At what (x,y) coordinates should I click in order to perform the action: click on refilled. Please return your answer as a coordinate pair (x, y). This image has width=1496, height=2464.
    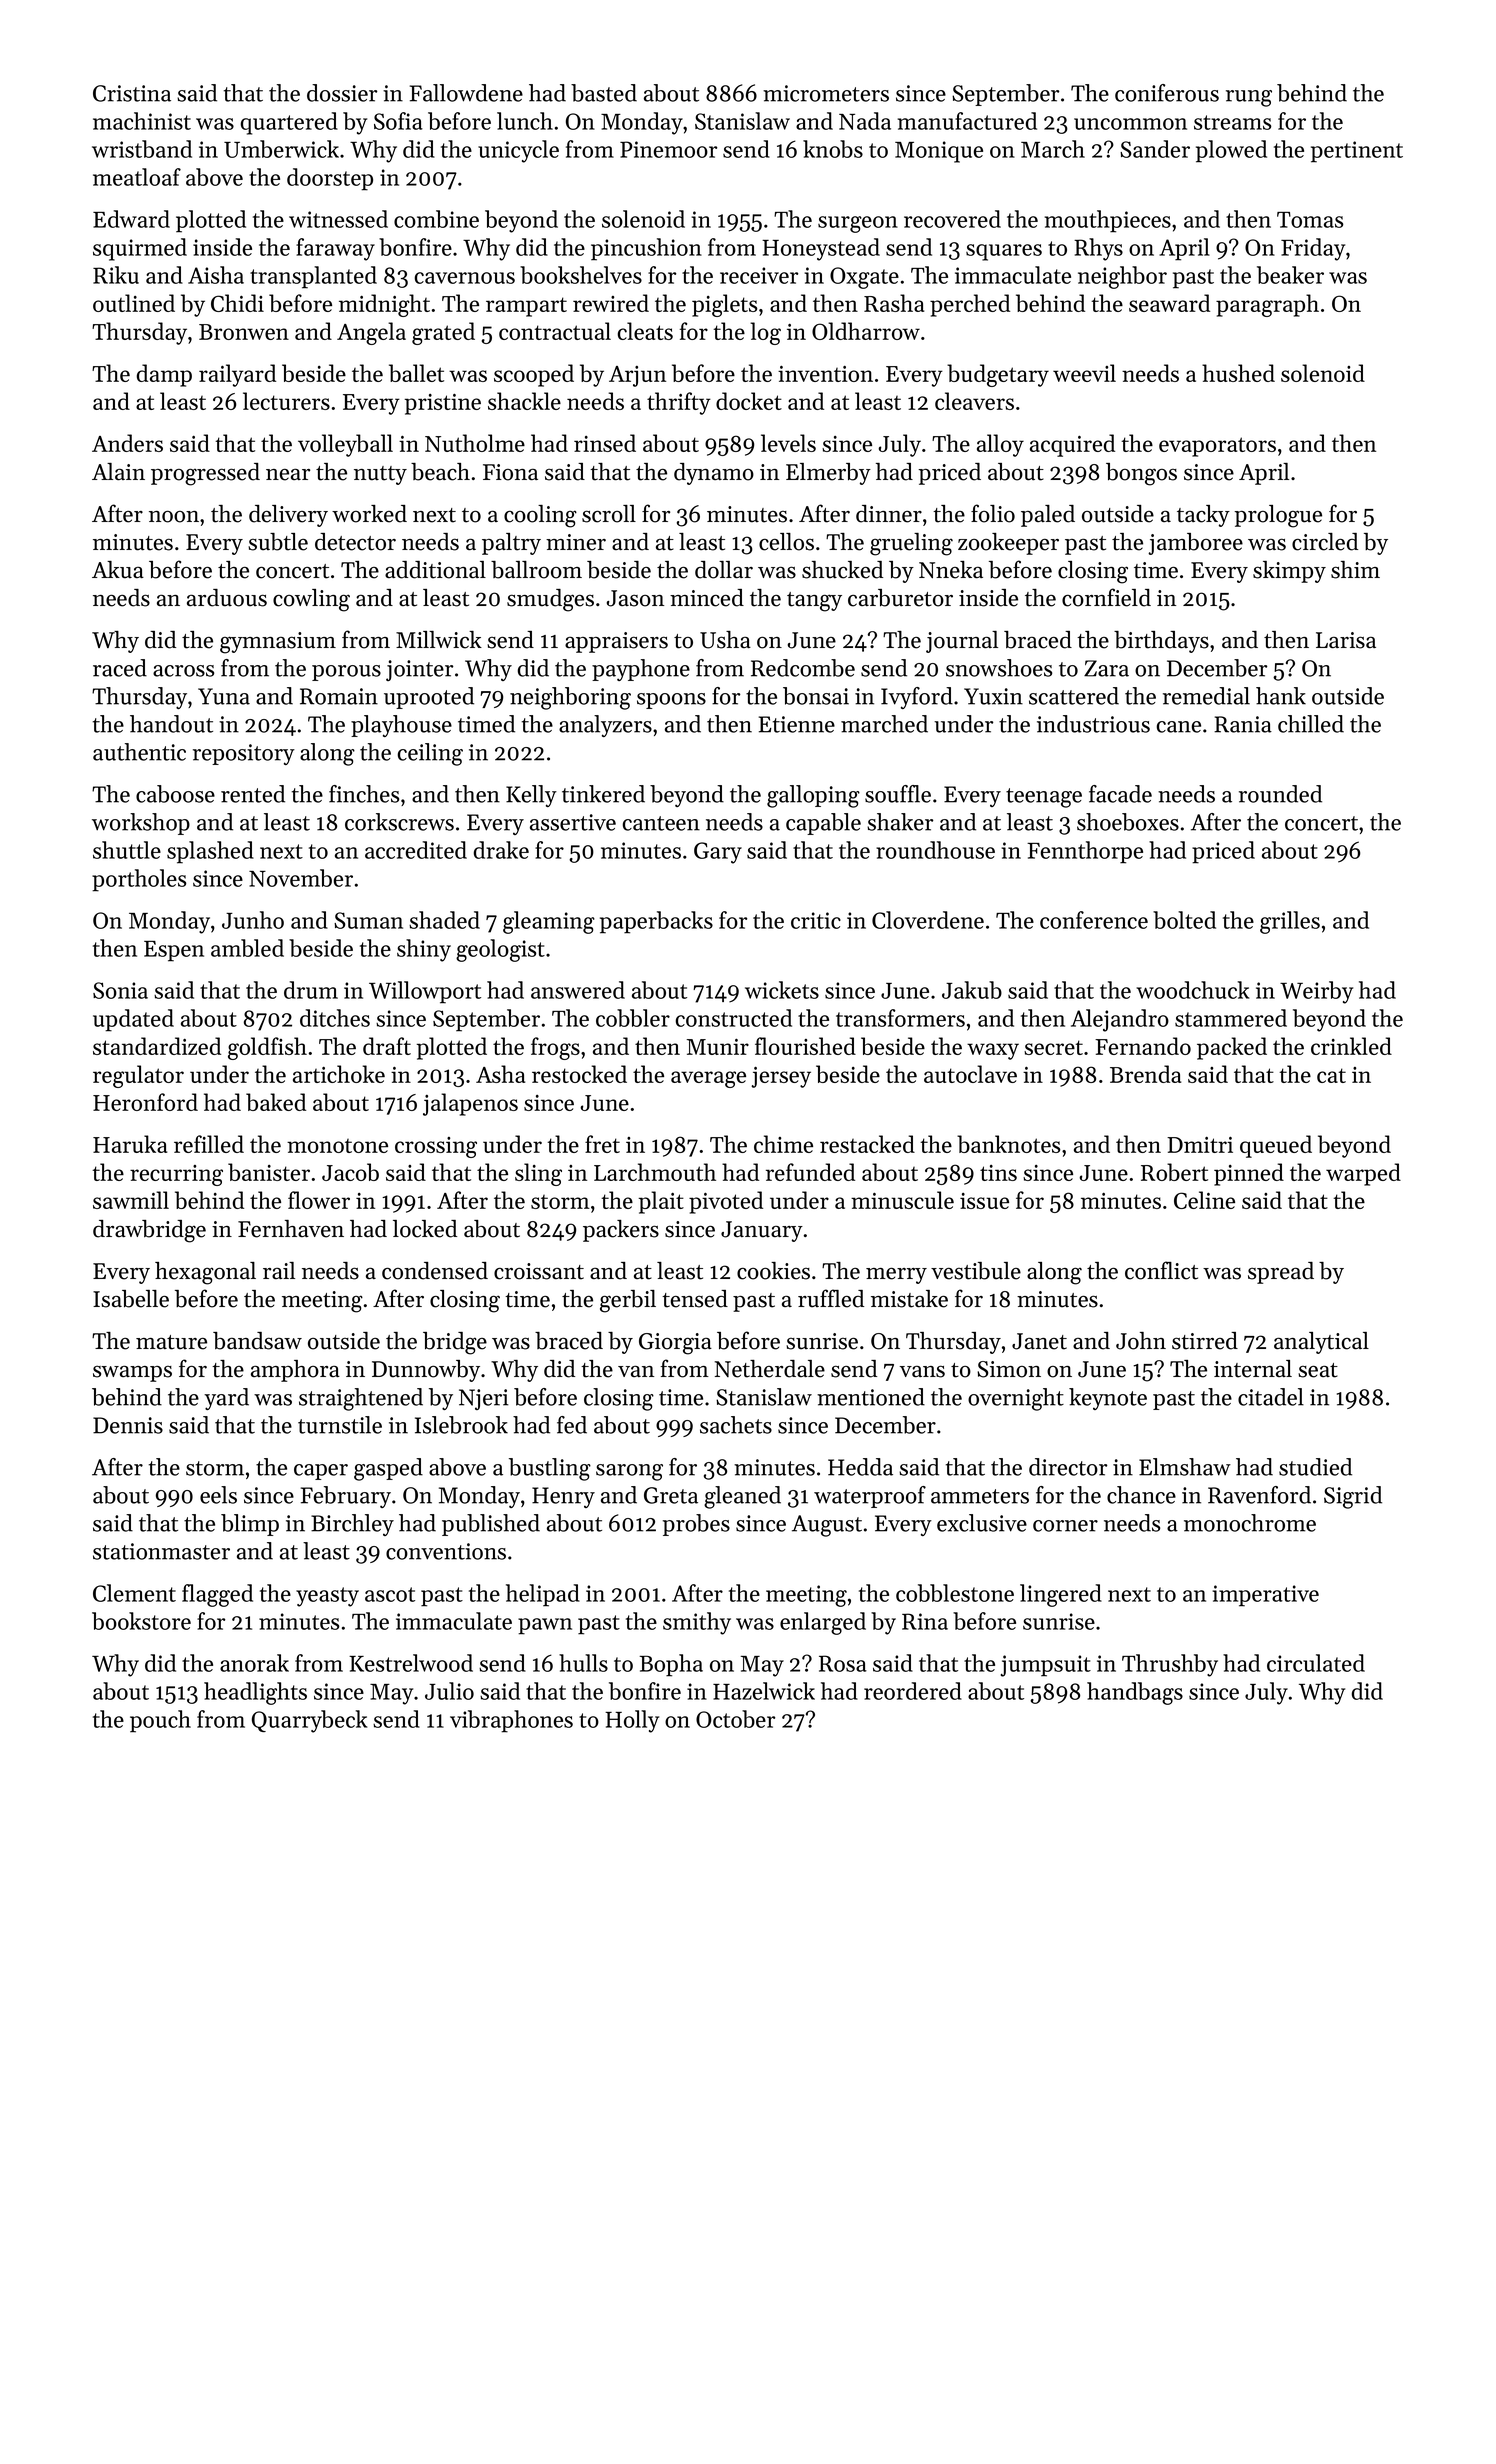
    Looking at the image, I should click on (209, 1144).
